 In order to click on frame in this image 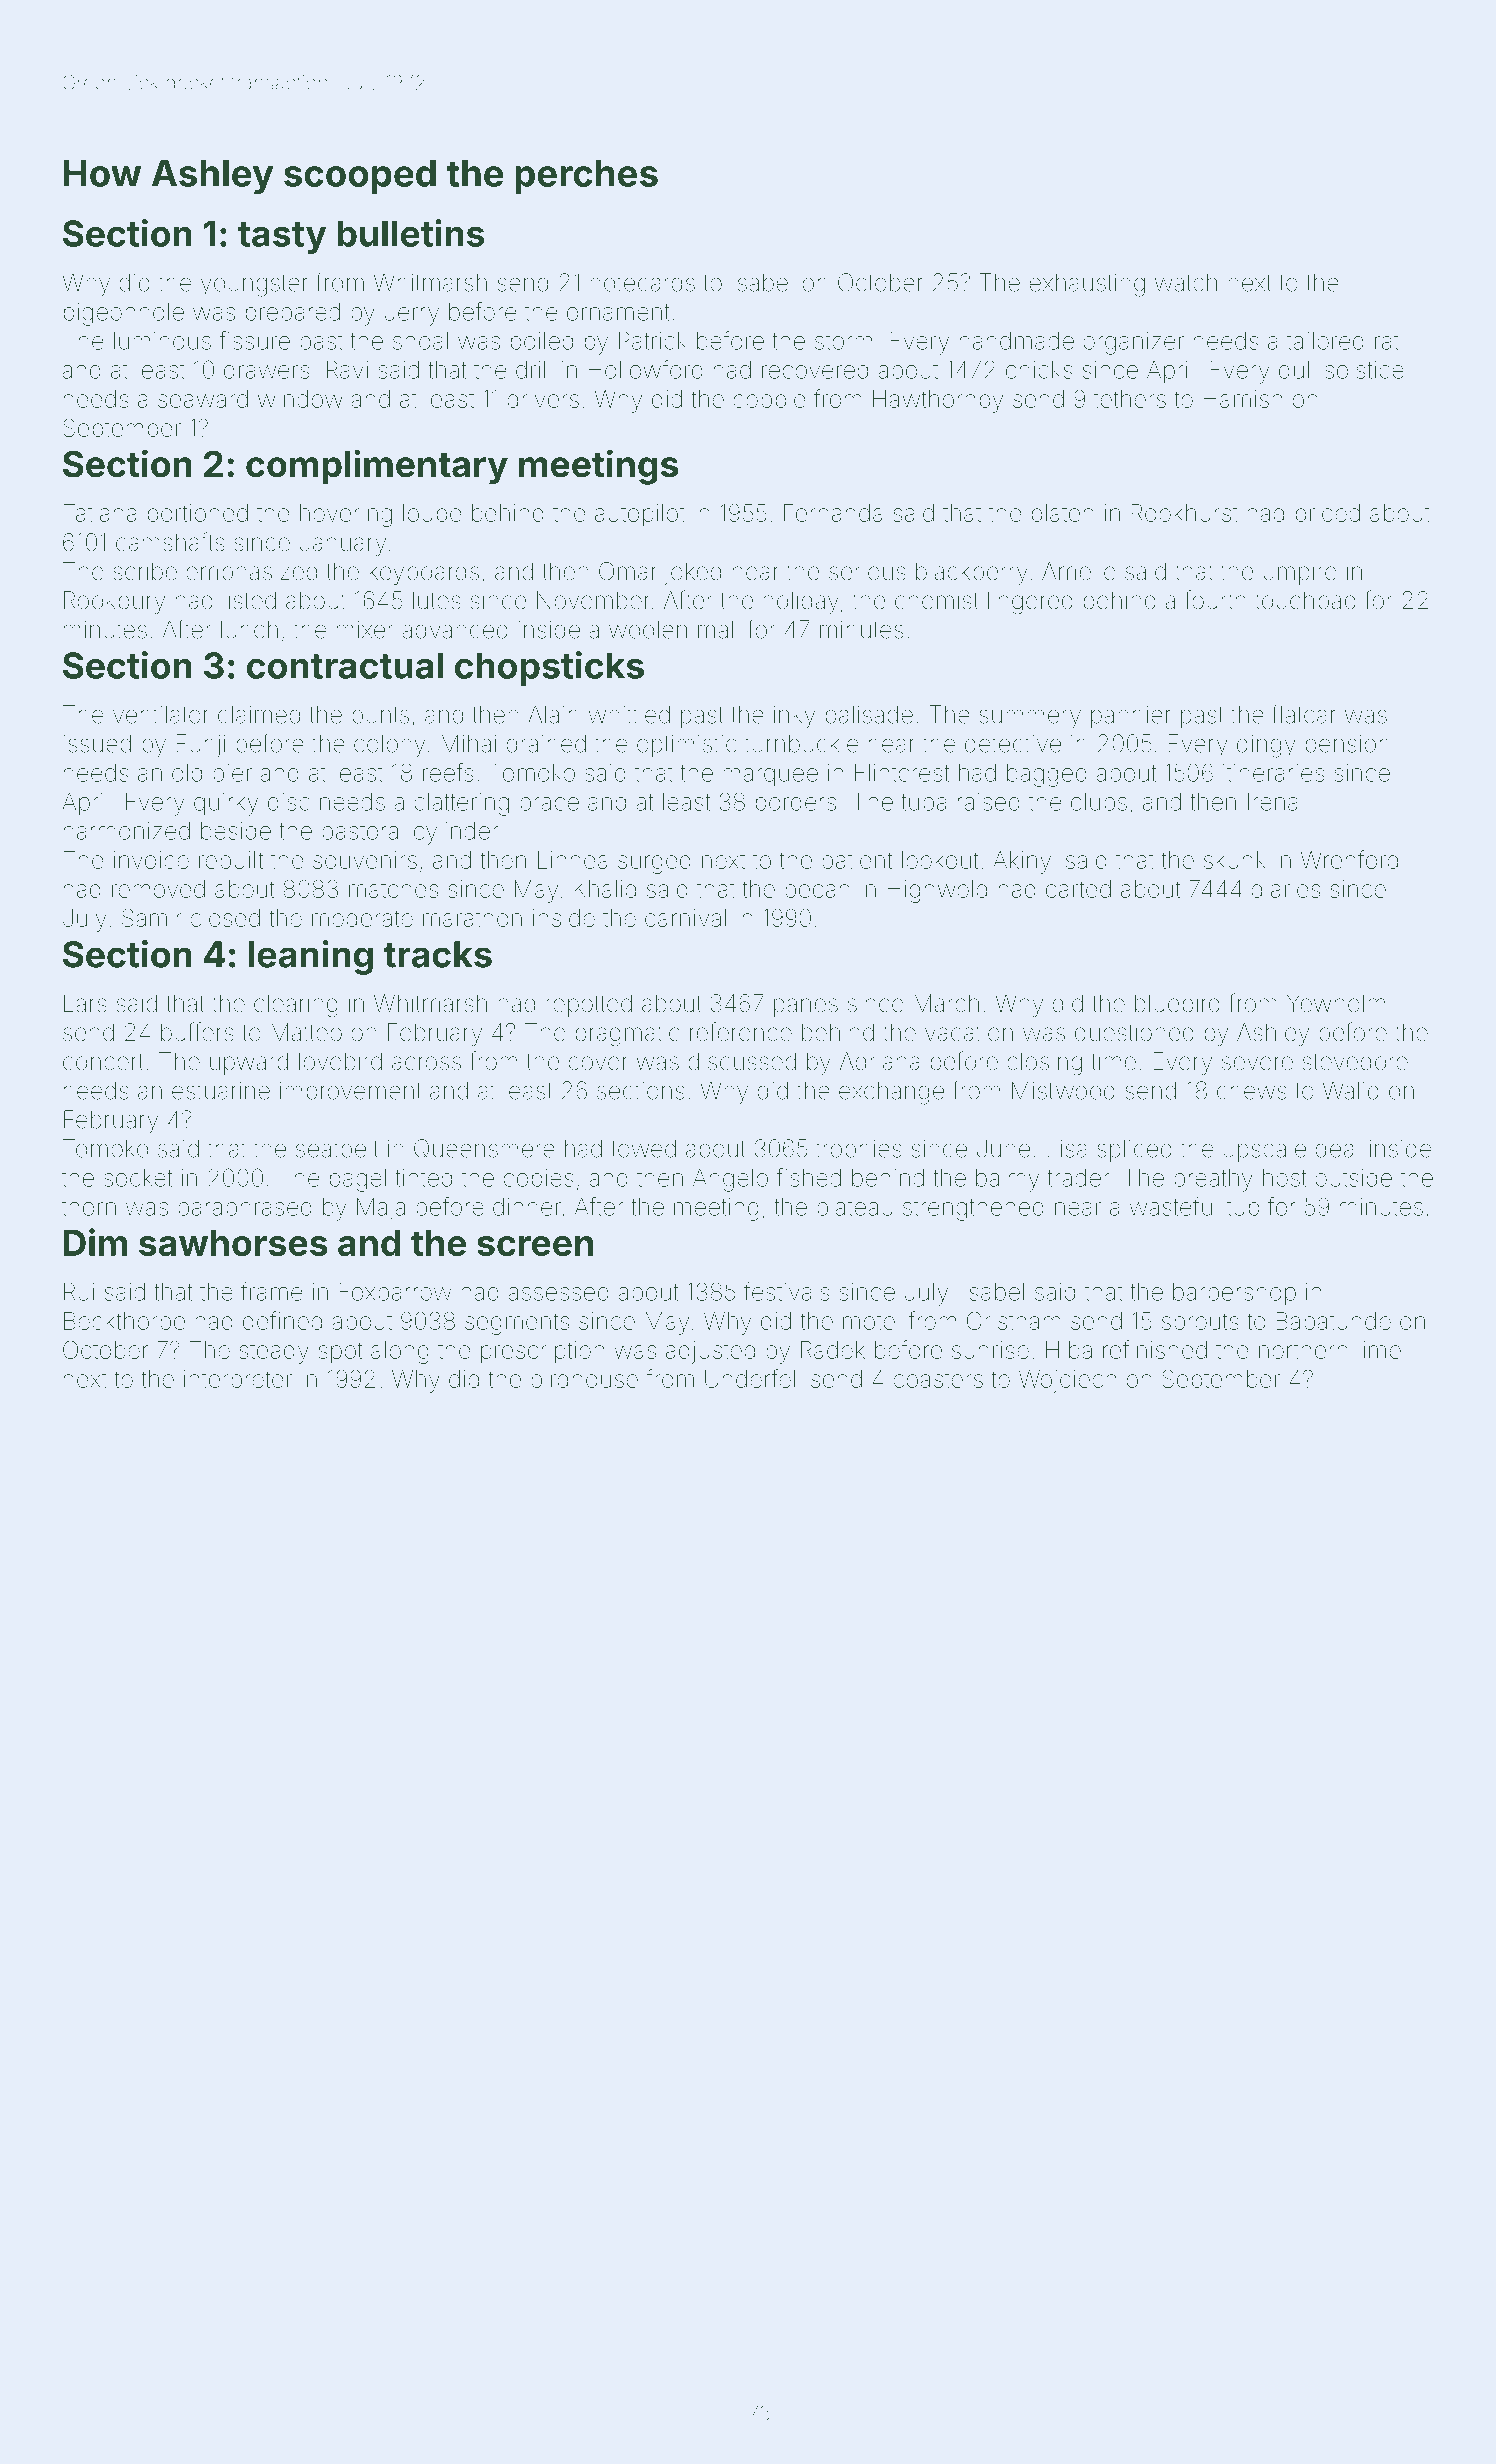, I will do `click(271, 1291)`.
